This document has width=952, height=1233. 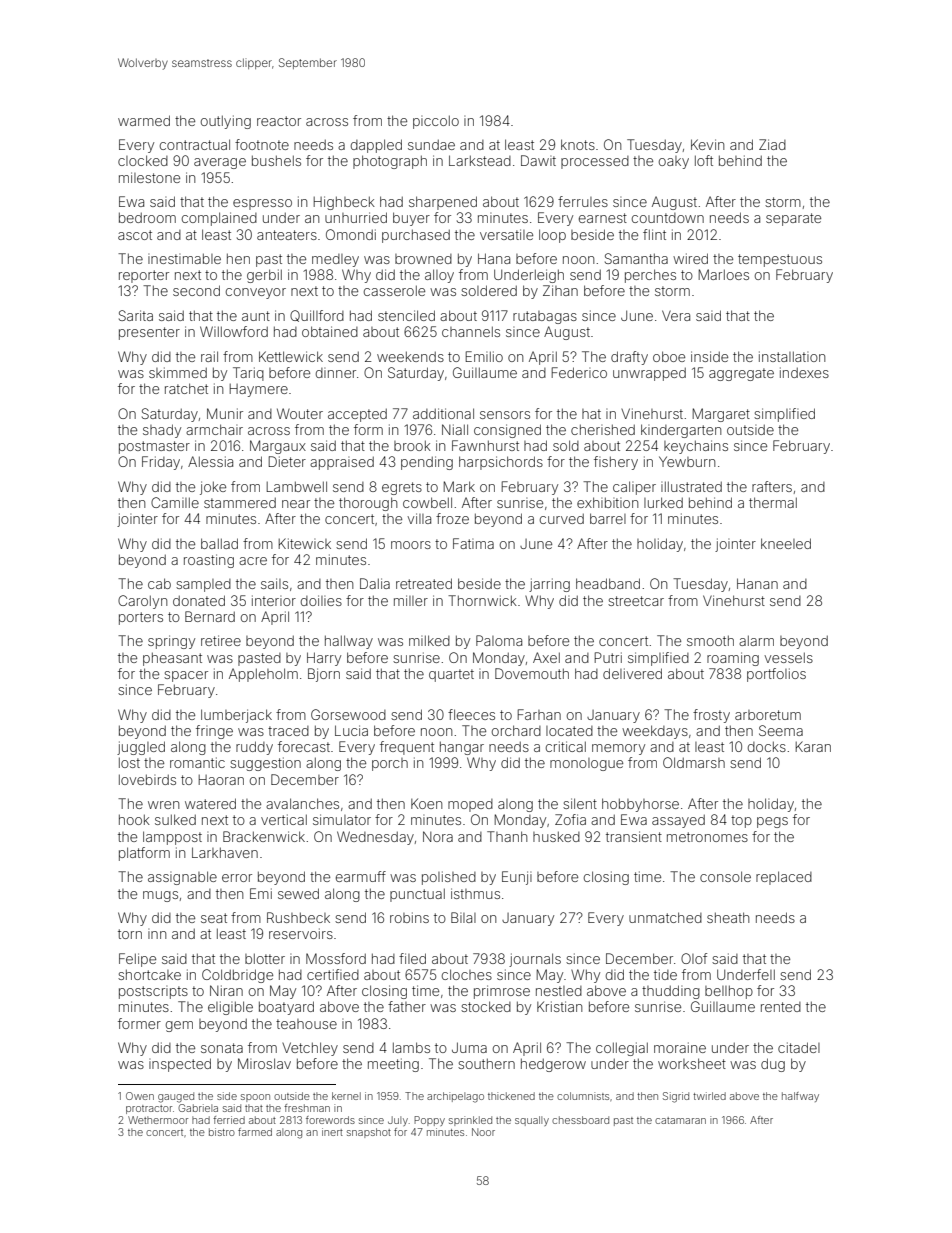 I want to click on Highbeck, so click(x=344, y=203).
